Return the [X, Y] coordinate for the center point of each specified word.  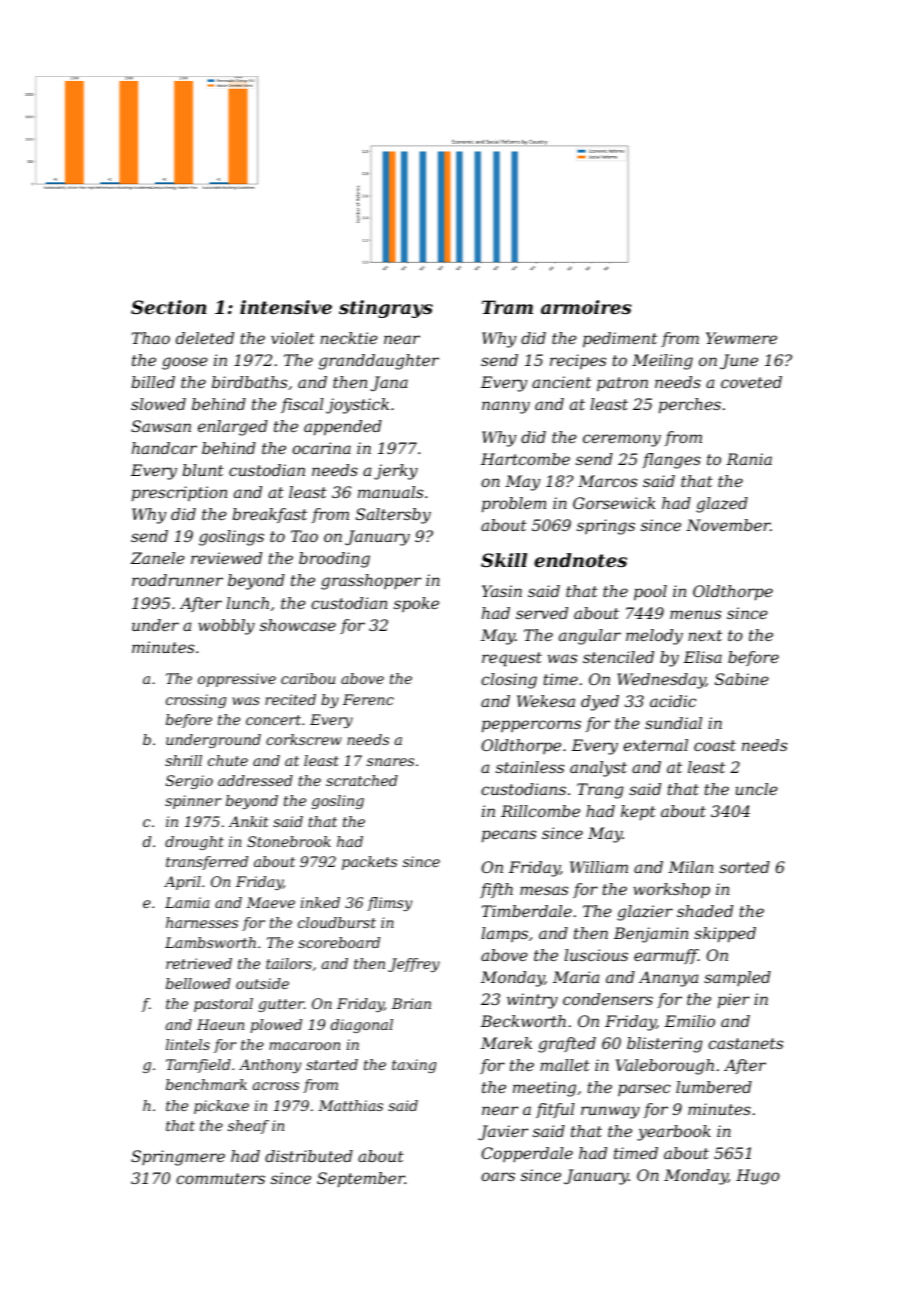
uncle [757, 789]
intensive [286, 307]
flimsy [389, 904]
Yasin [502, 591]
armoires [586, 307]
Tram [507, 307]
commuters [220, 1178]
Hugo [758, 1177]
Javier [503, 1133]
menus [695, 614]
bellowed [198, 983]
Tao [304, 536]
